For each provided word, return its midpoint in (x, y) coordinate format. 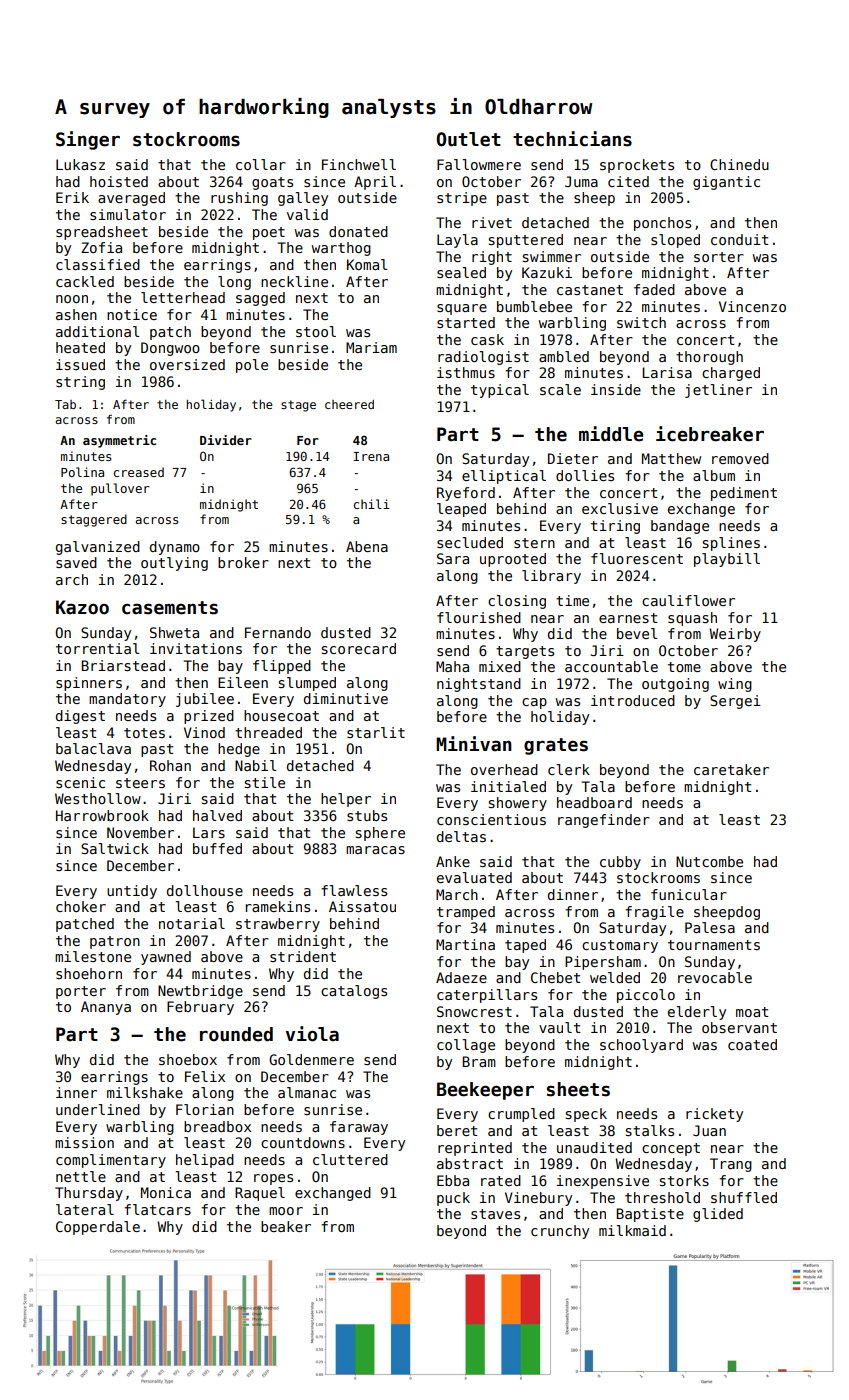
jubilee (205, 700)
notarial (192, 923)
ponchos (662, 224)
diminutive (346, 698)
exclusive (620, 508)
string (80, 383)
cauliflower (688, 600)
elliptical (504, 477)
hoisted (119, 181)
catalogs (354, 992)
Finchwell (359, 164)
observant (739, 1027)
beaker (286, 1226)
